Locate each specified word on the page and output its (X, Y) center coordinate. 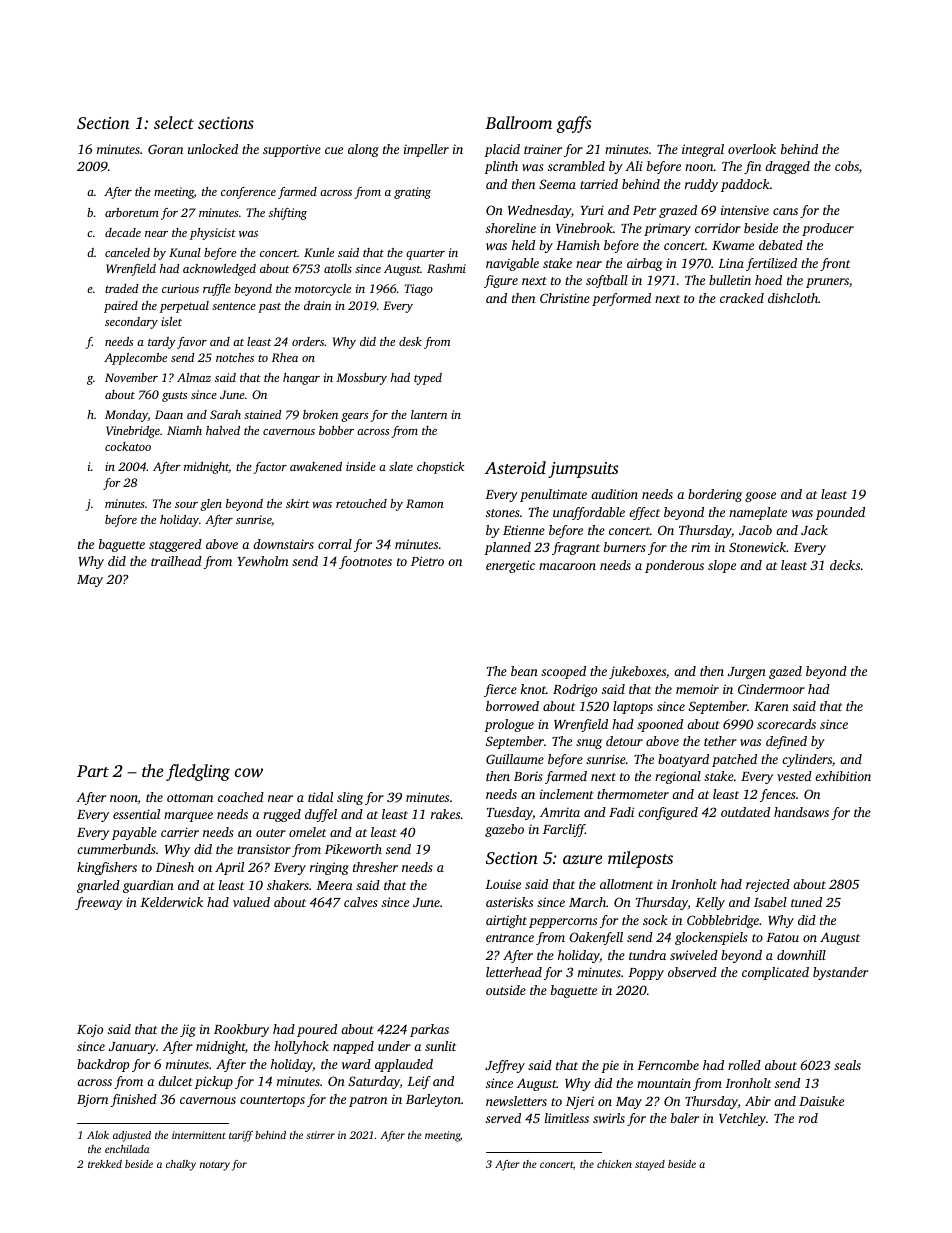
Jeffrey (505, 1066)
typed (428, 379)
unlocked (213, 149)
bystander (840, 973)
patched (734, 760)
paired (121, 307)
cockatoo (128, 446)
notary (215, 1166)
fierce (500, 690)
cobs (847, 166)
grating (412, 193)
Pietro (427, 561)
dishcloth (793, 298)
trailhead (176, 561)
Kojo (90, 1030)
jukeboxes (637, 672)
